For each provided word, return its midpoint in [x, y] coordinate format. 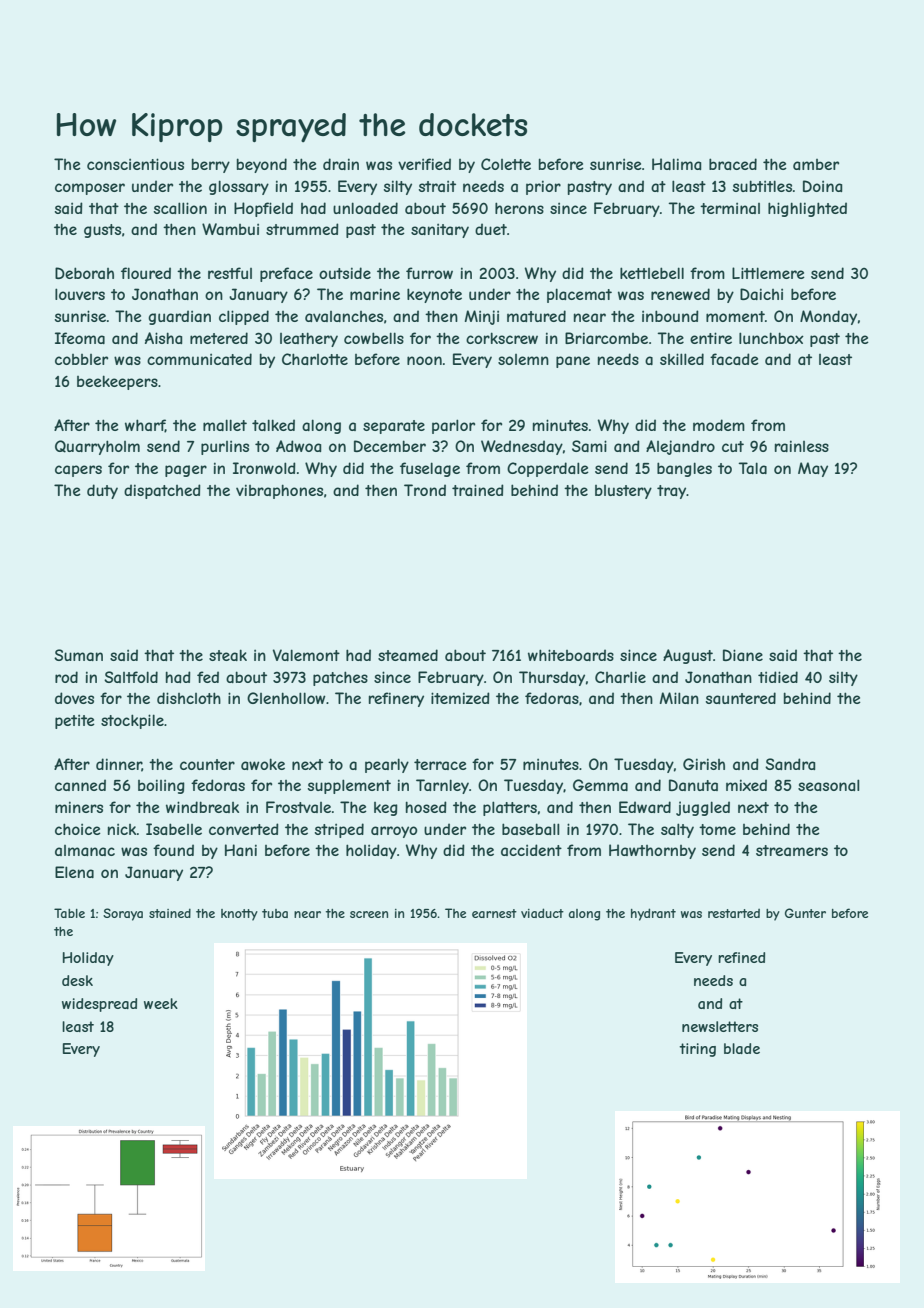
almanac [85, 850]
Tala [752, 468]
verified [424, 164]
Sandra [790, 764]
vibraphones [279, 491]
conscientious [135, 164]
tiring [697, 1050]
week [161, 1003]
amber [816, 164]
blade [742, 1048]
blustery [623, 492]
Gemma [600, 785]
